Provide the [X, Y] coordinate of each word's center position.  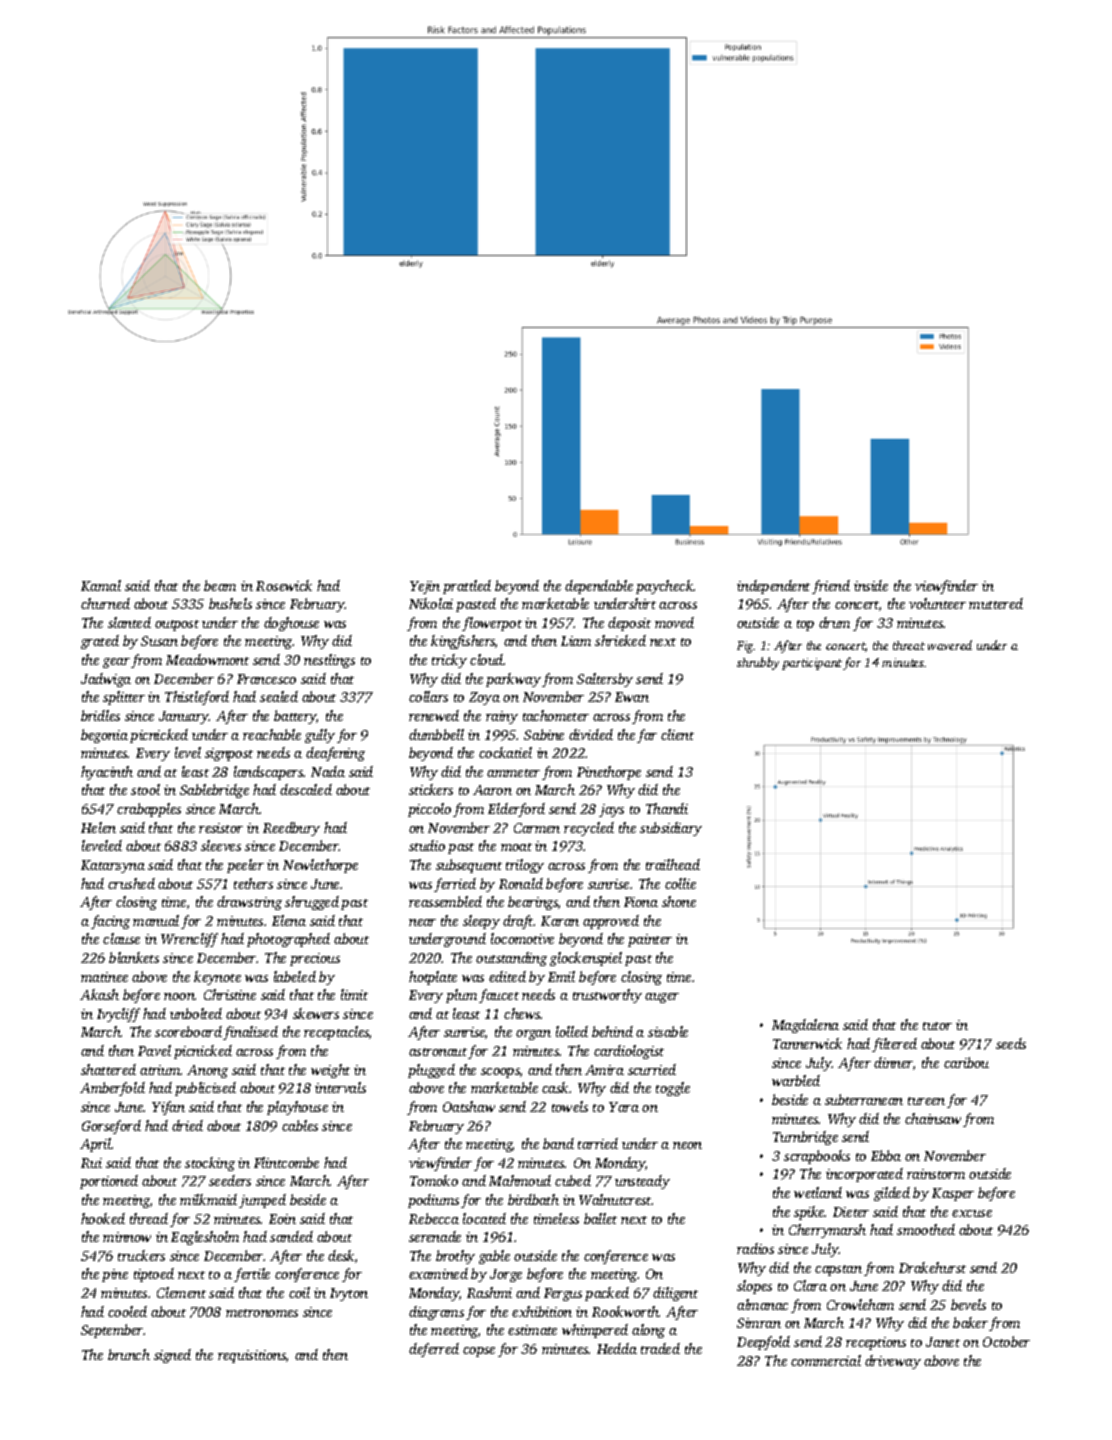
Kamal [101, 585]
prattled [467, 587]
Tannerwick [807, 1043]
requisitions [252, 1356]
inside [871, 585]
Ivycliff [118, 1015]
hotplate [433, 978]
